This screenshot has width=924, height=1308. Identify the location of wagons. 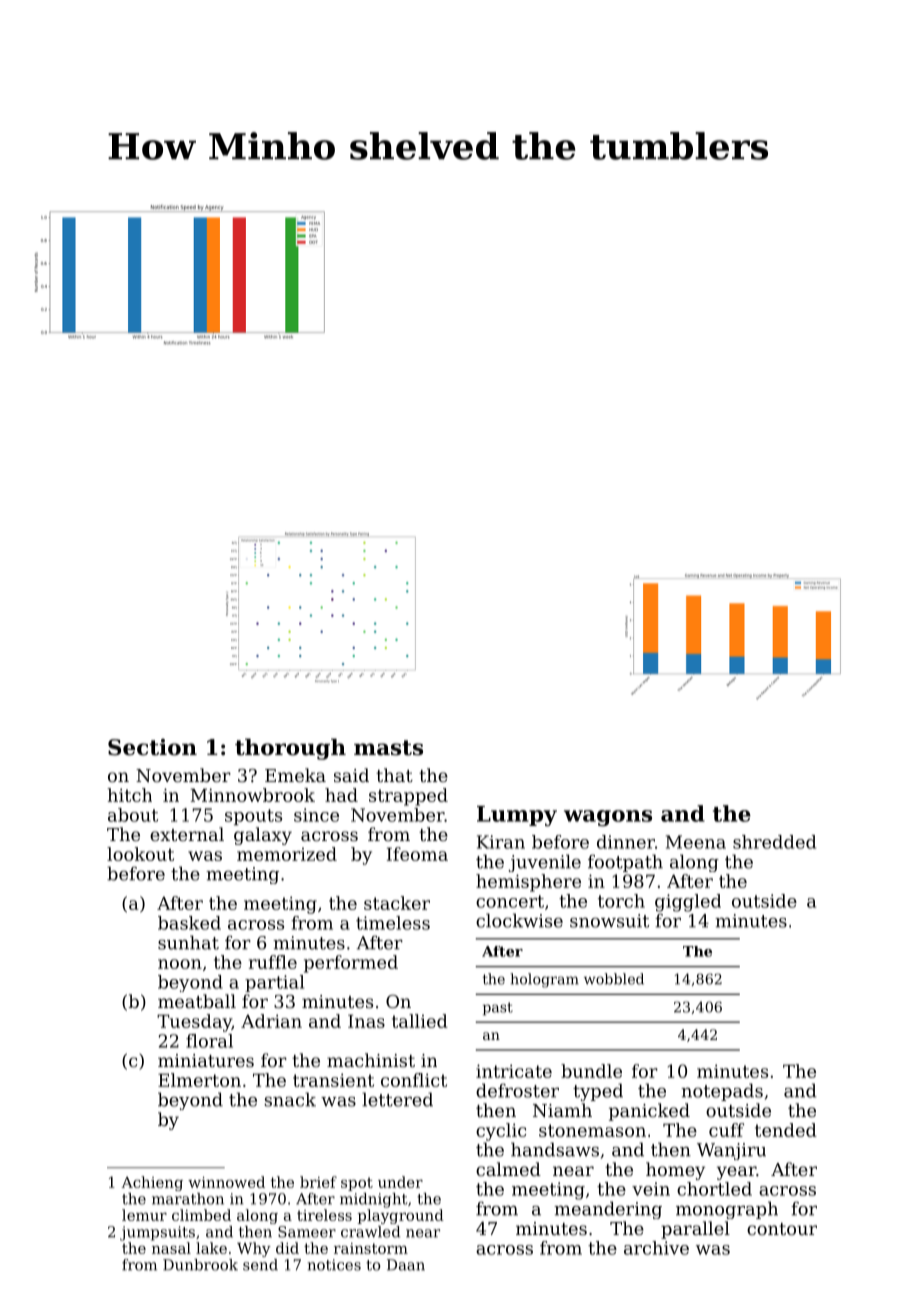
(608, 818).
